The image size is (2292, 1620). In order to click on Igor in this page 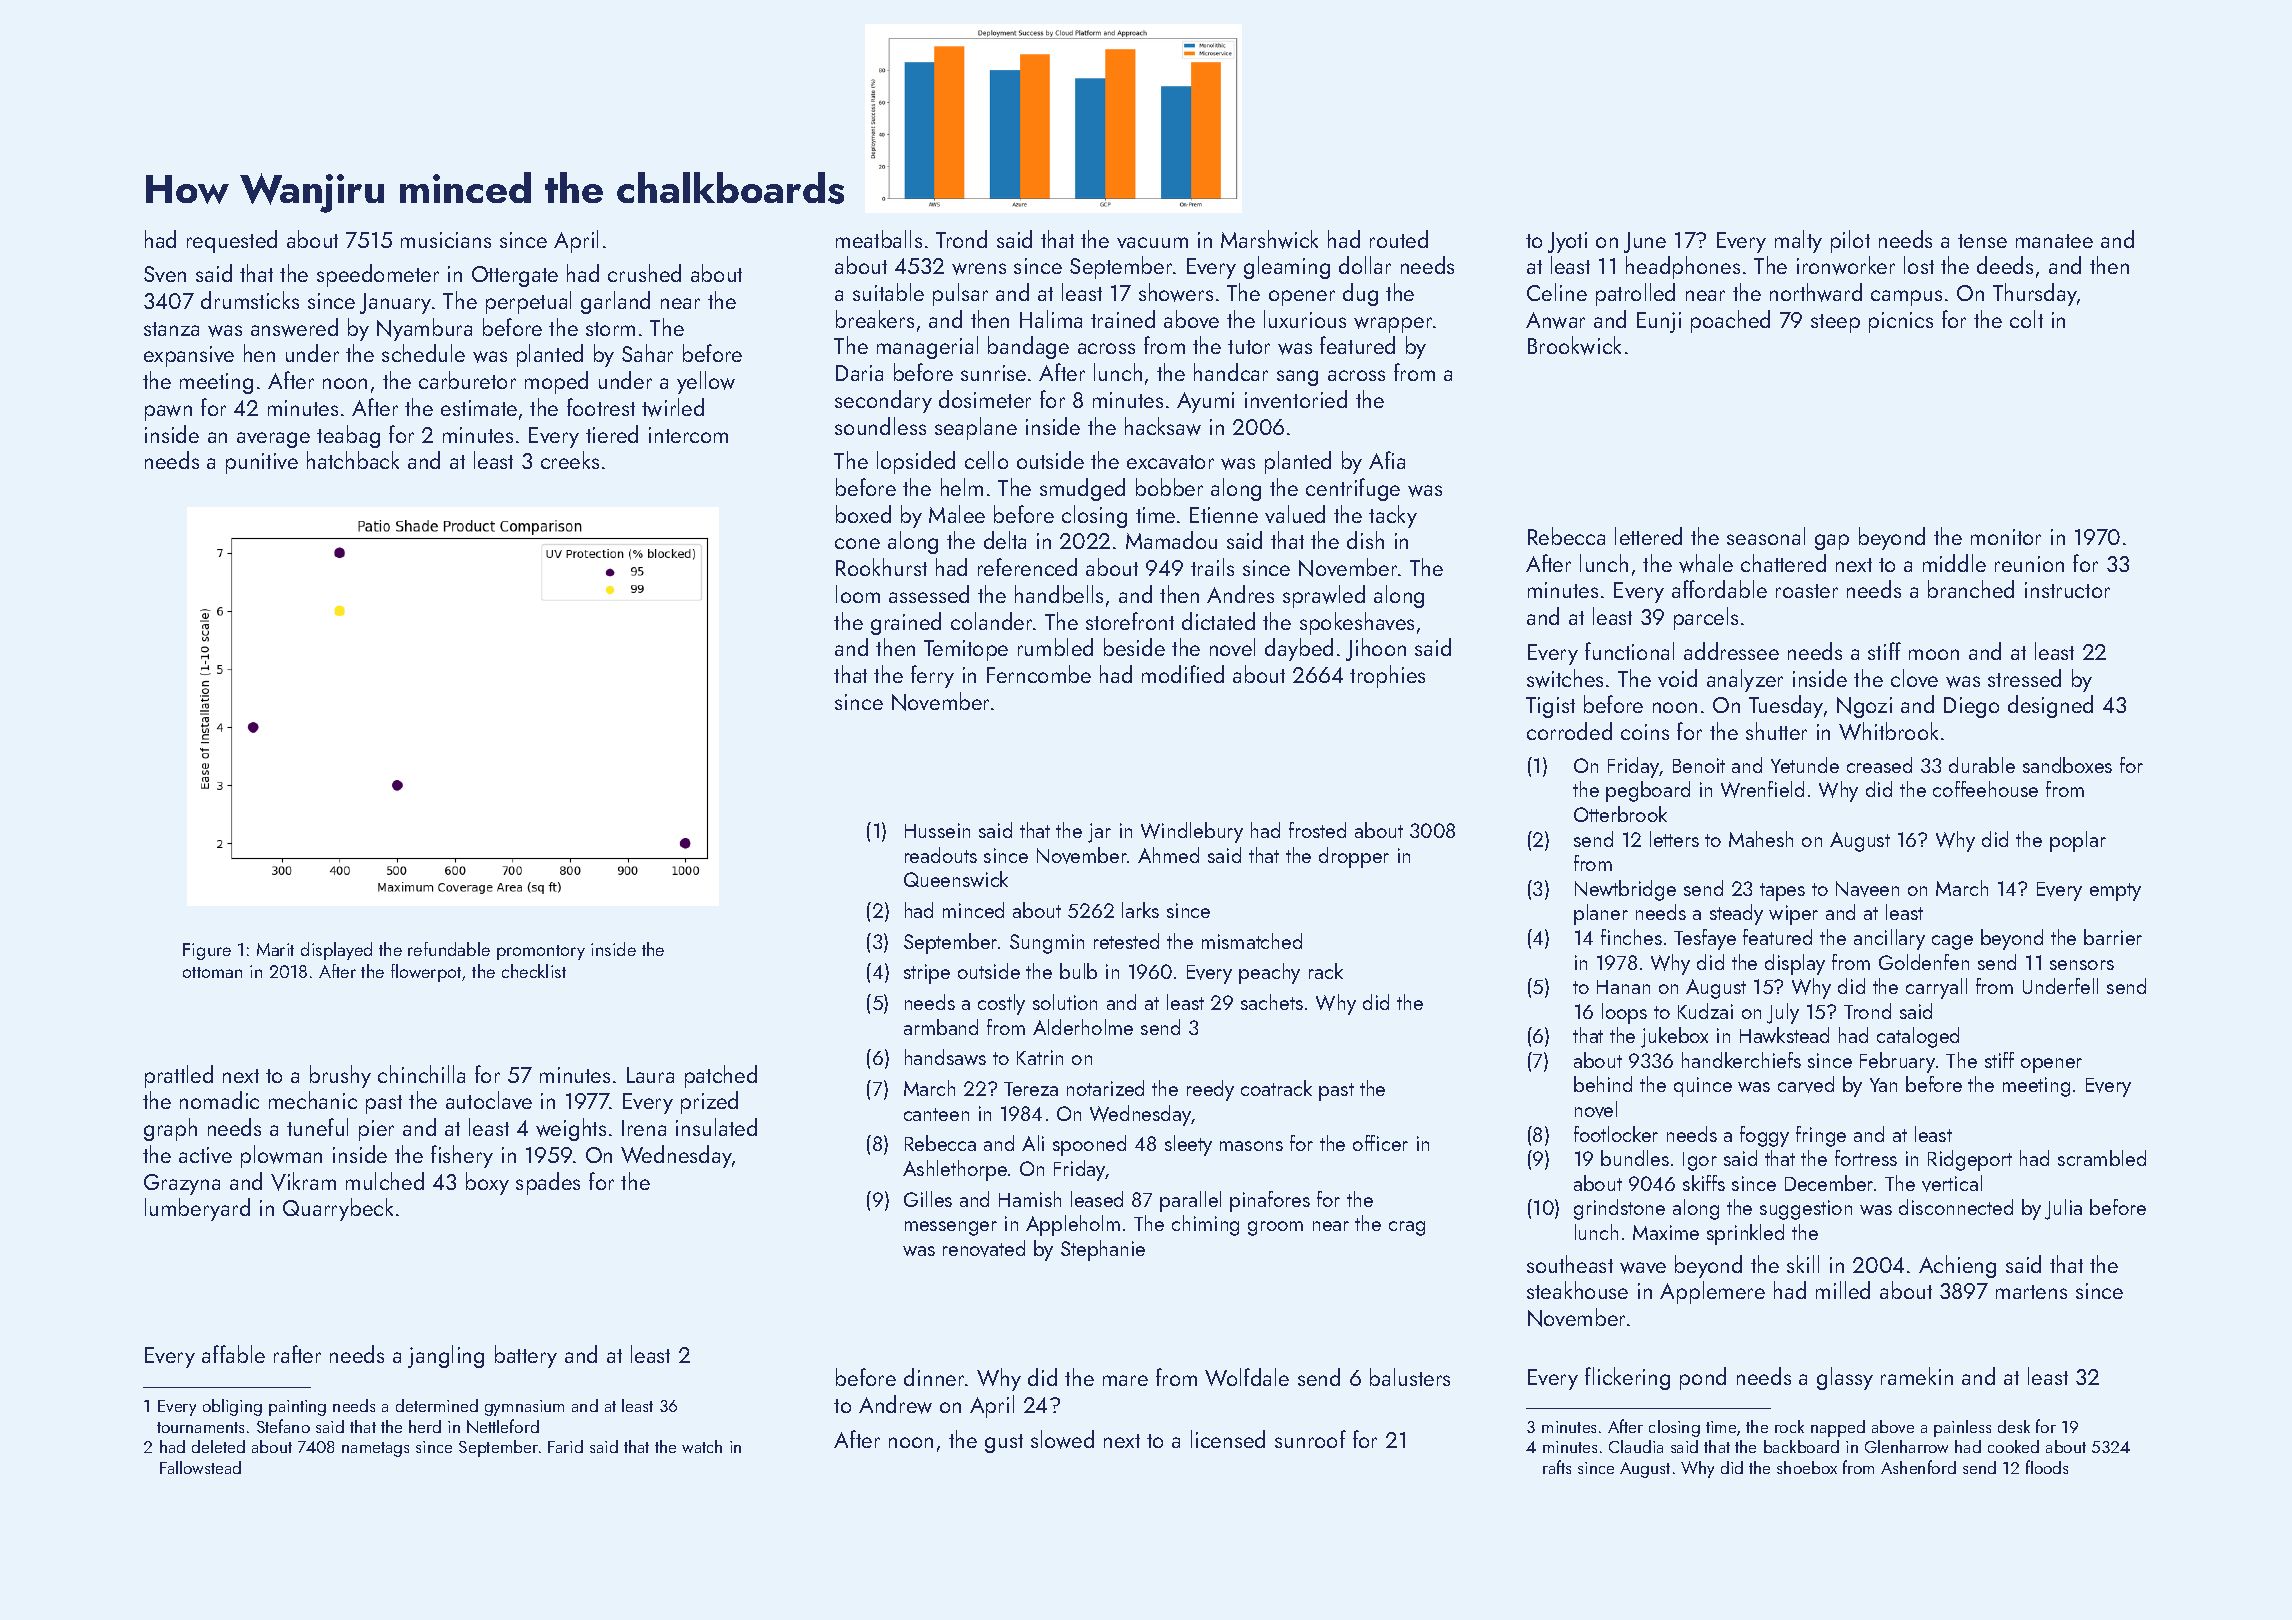, I will do `click(1700, 1161)`.
